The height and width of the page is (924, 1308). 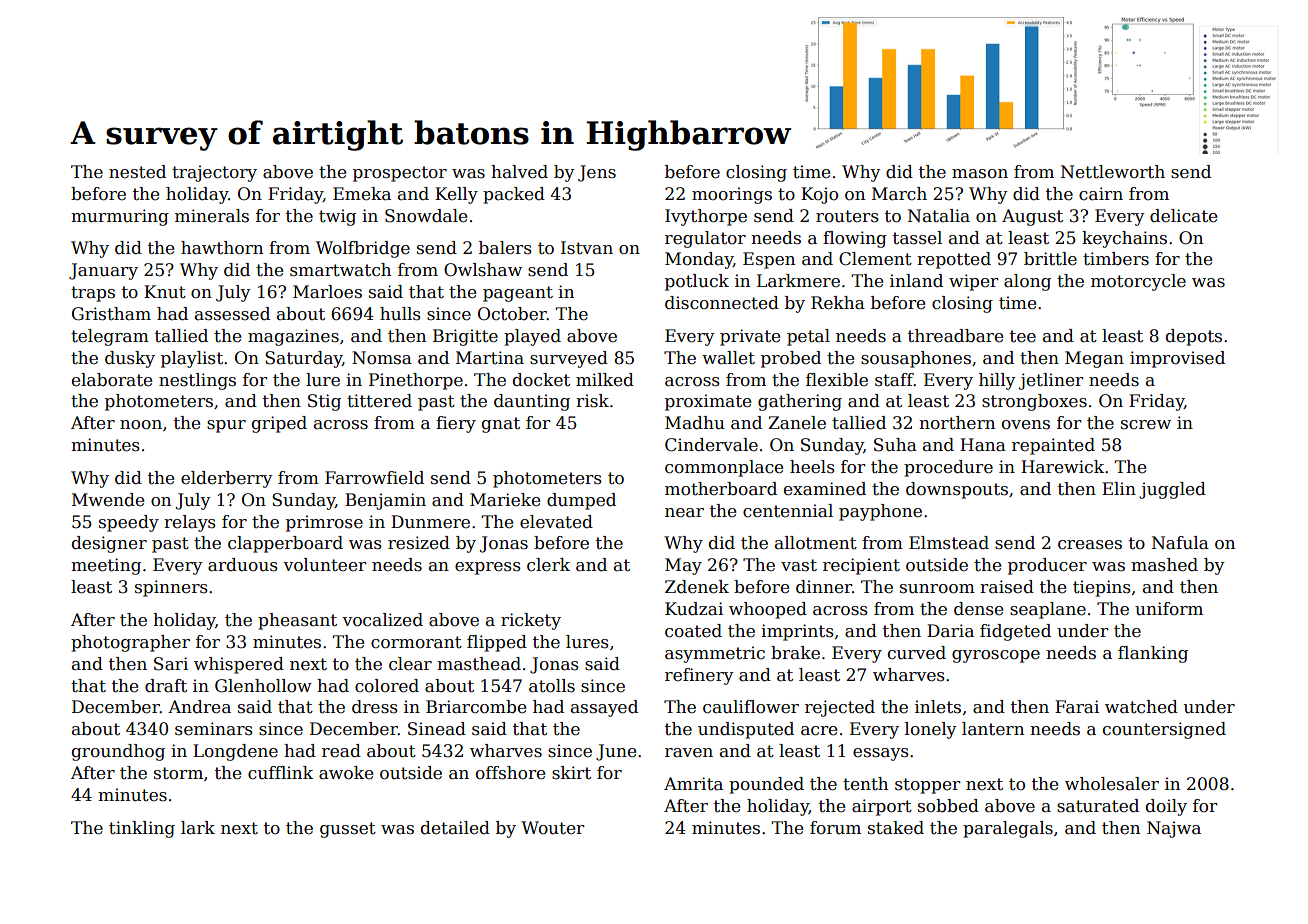 What do you see at coordinates (694, 609) in the page?
I see `Kudzai` at bounding box center [694, 609].
